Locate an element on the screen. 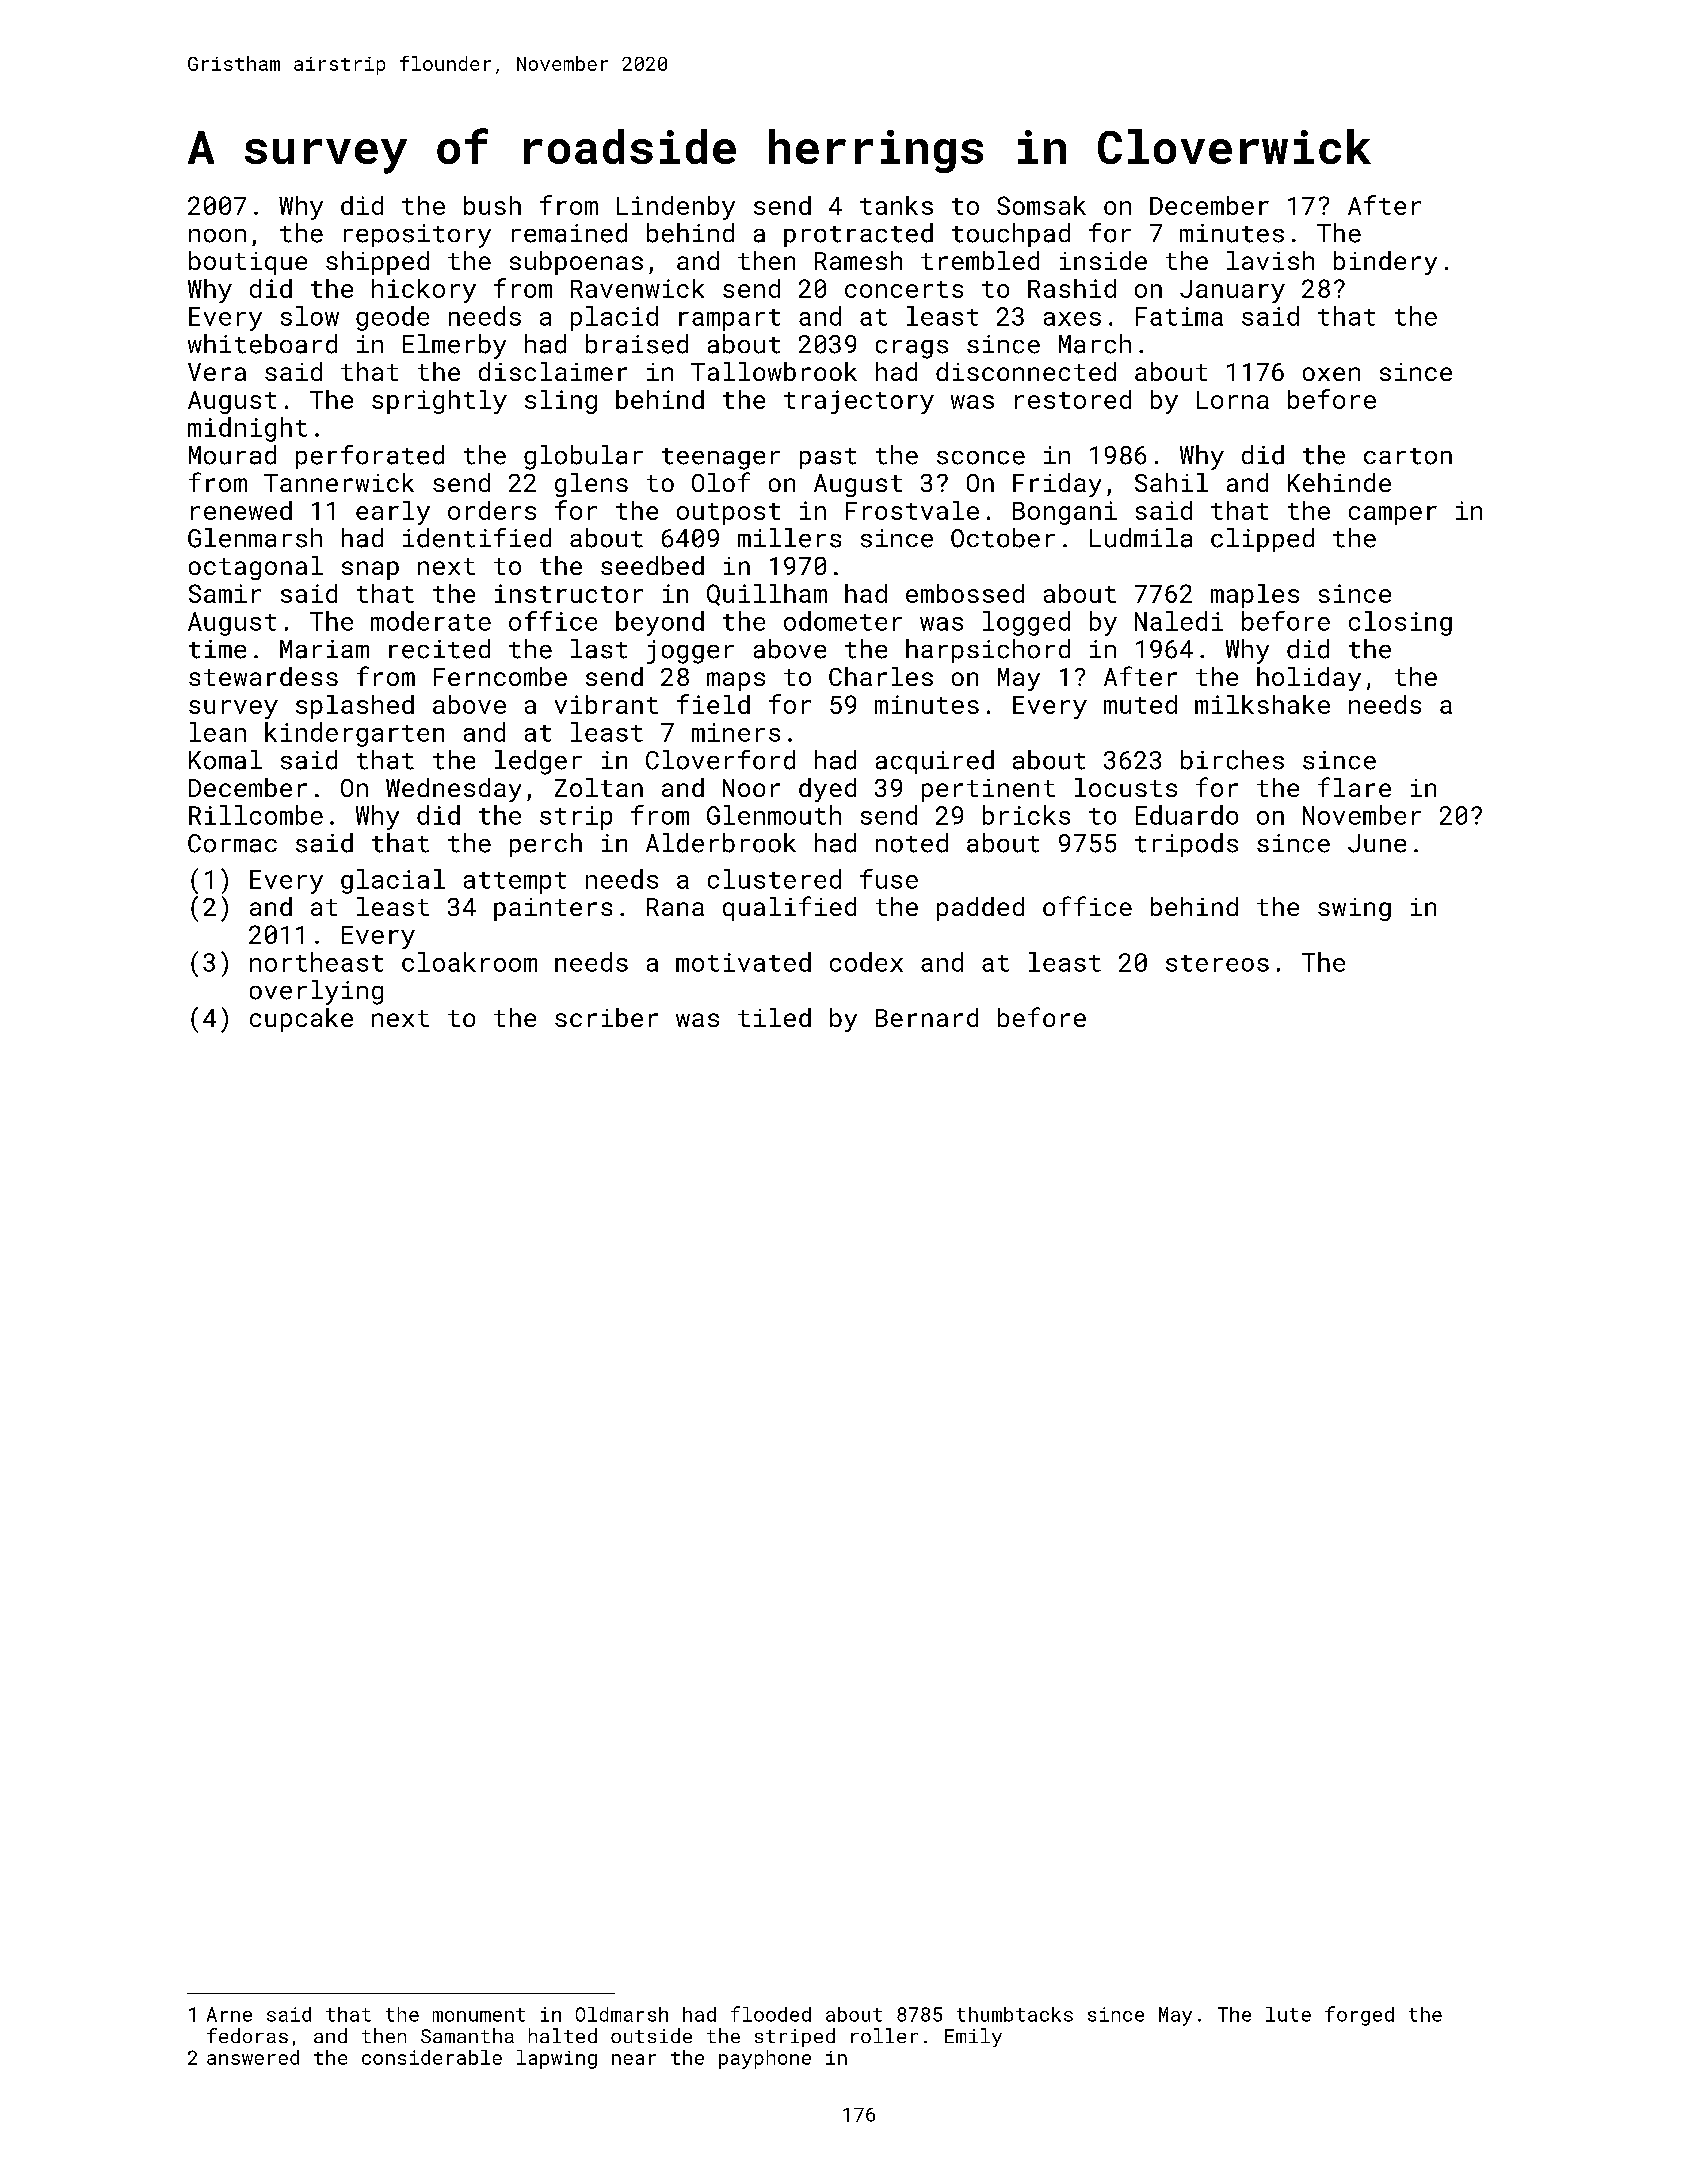  stereos is located at coordinates (1217, 963).
